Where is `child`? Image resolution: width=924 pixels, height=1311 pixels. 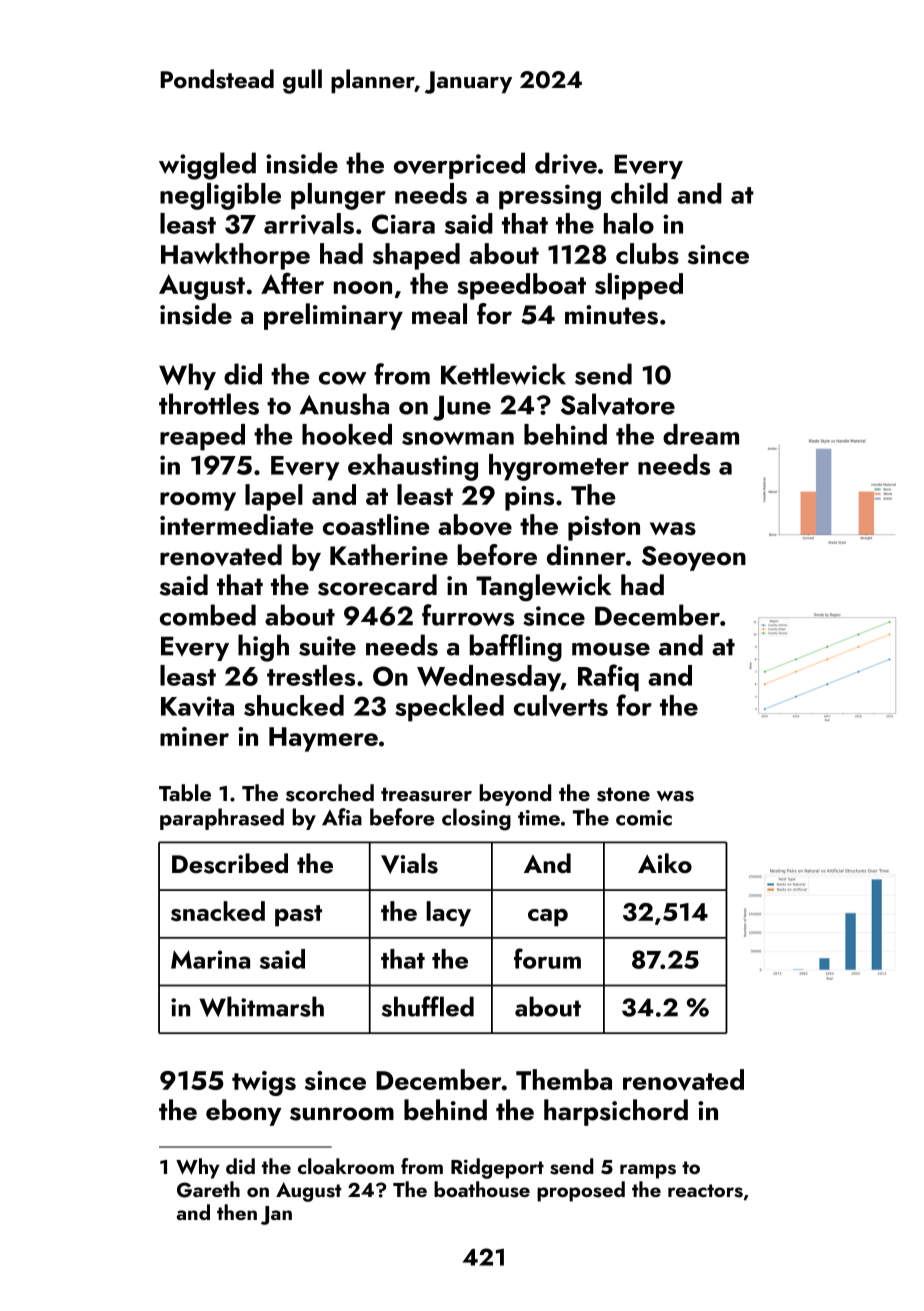 child is located at coordinates (639, 193).
